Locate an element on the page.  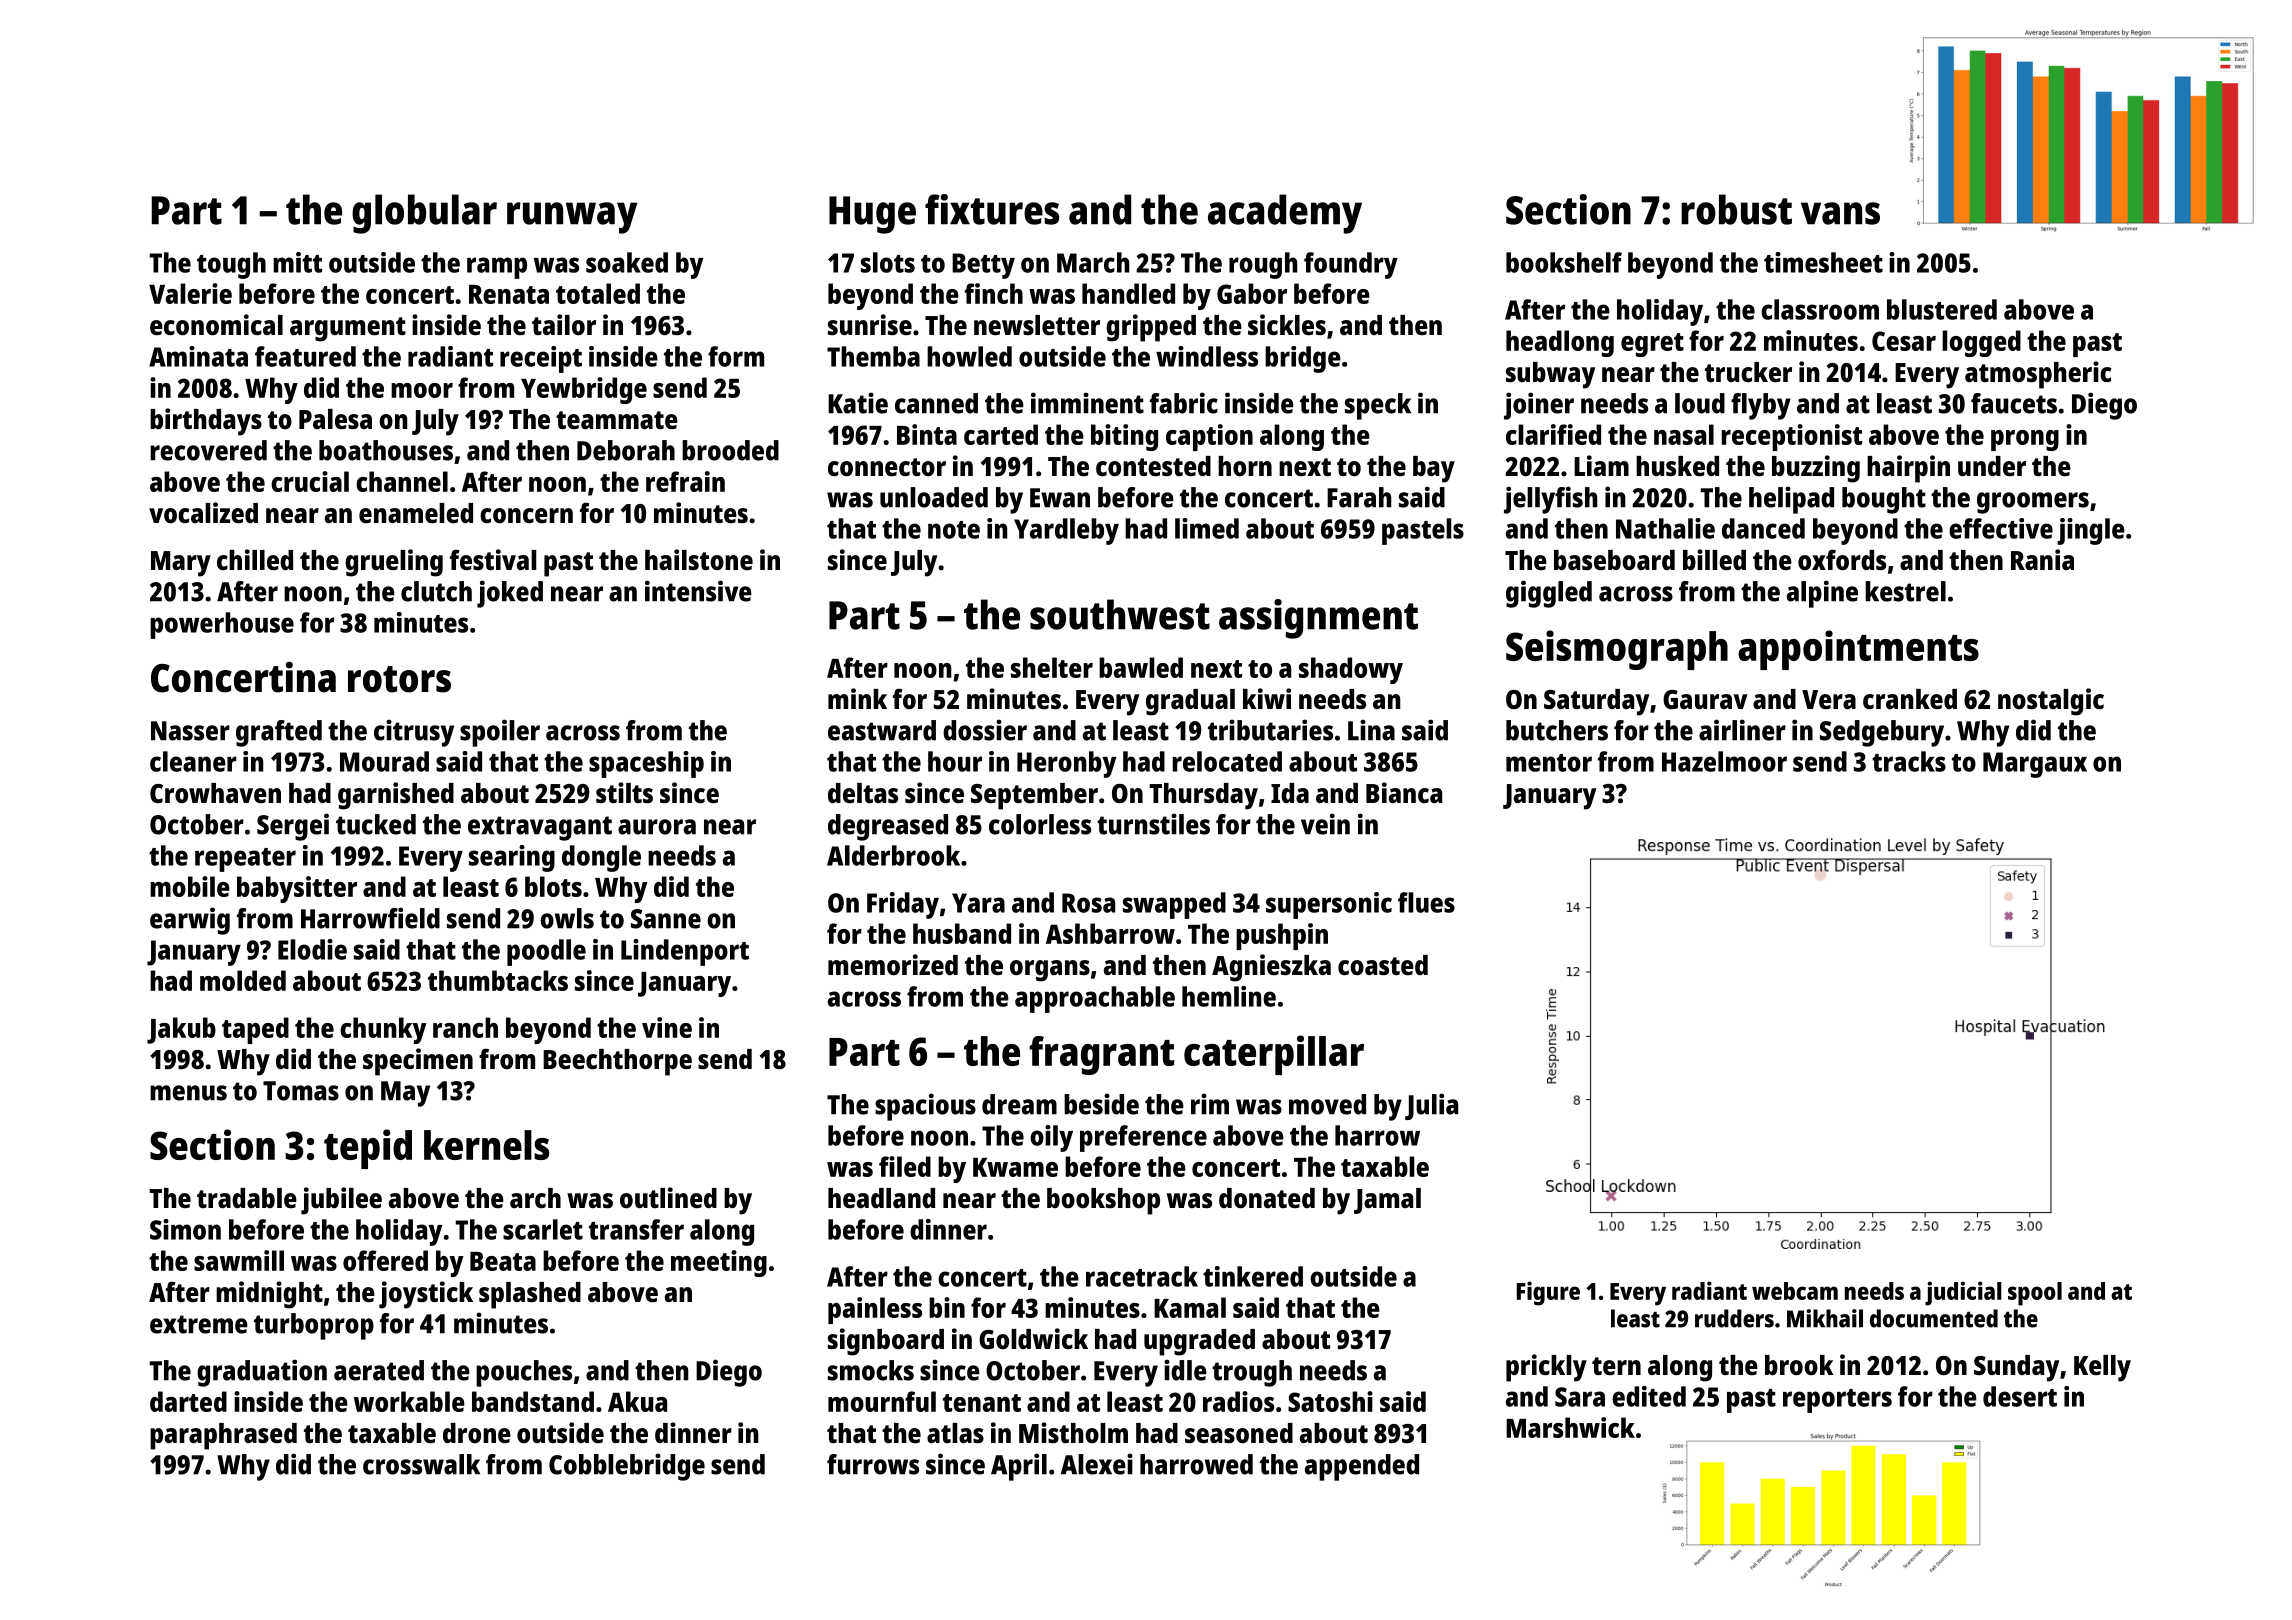
limed is located at coordinates (1207, 528).
